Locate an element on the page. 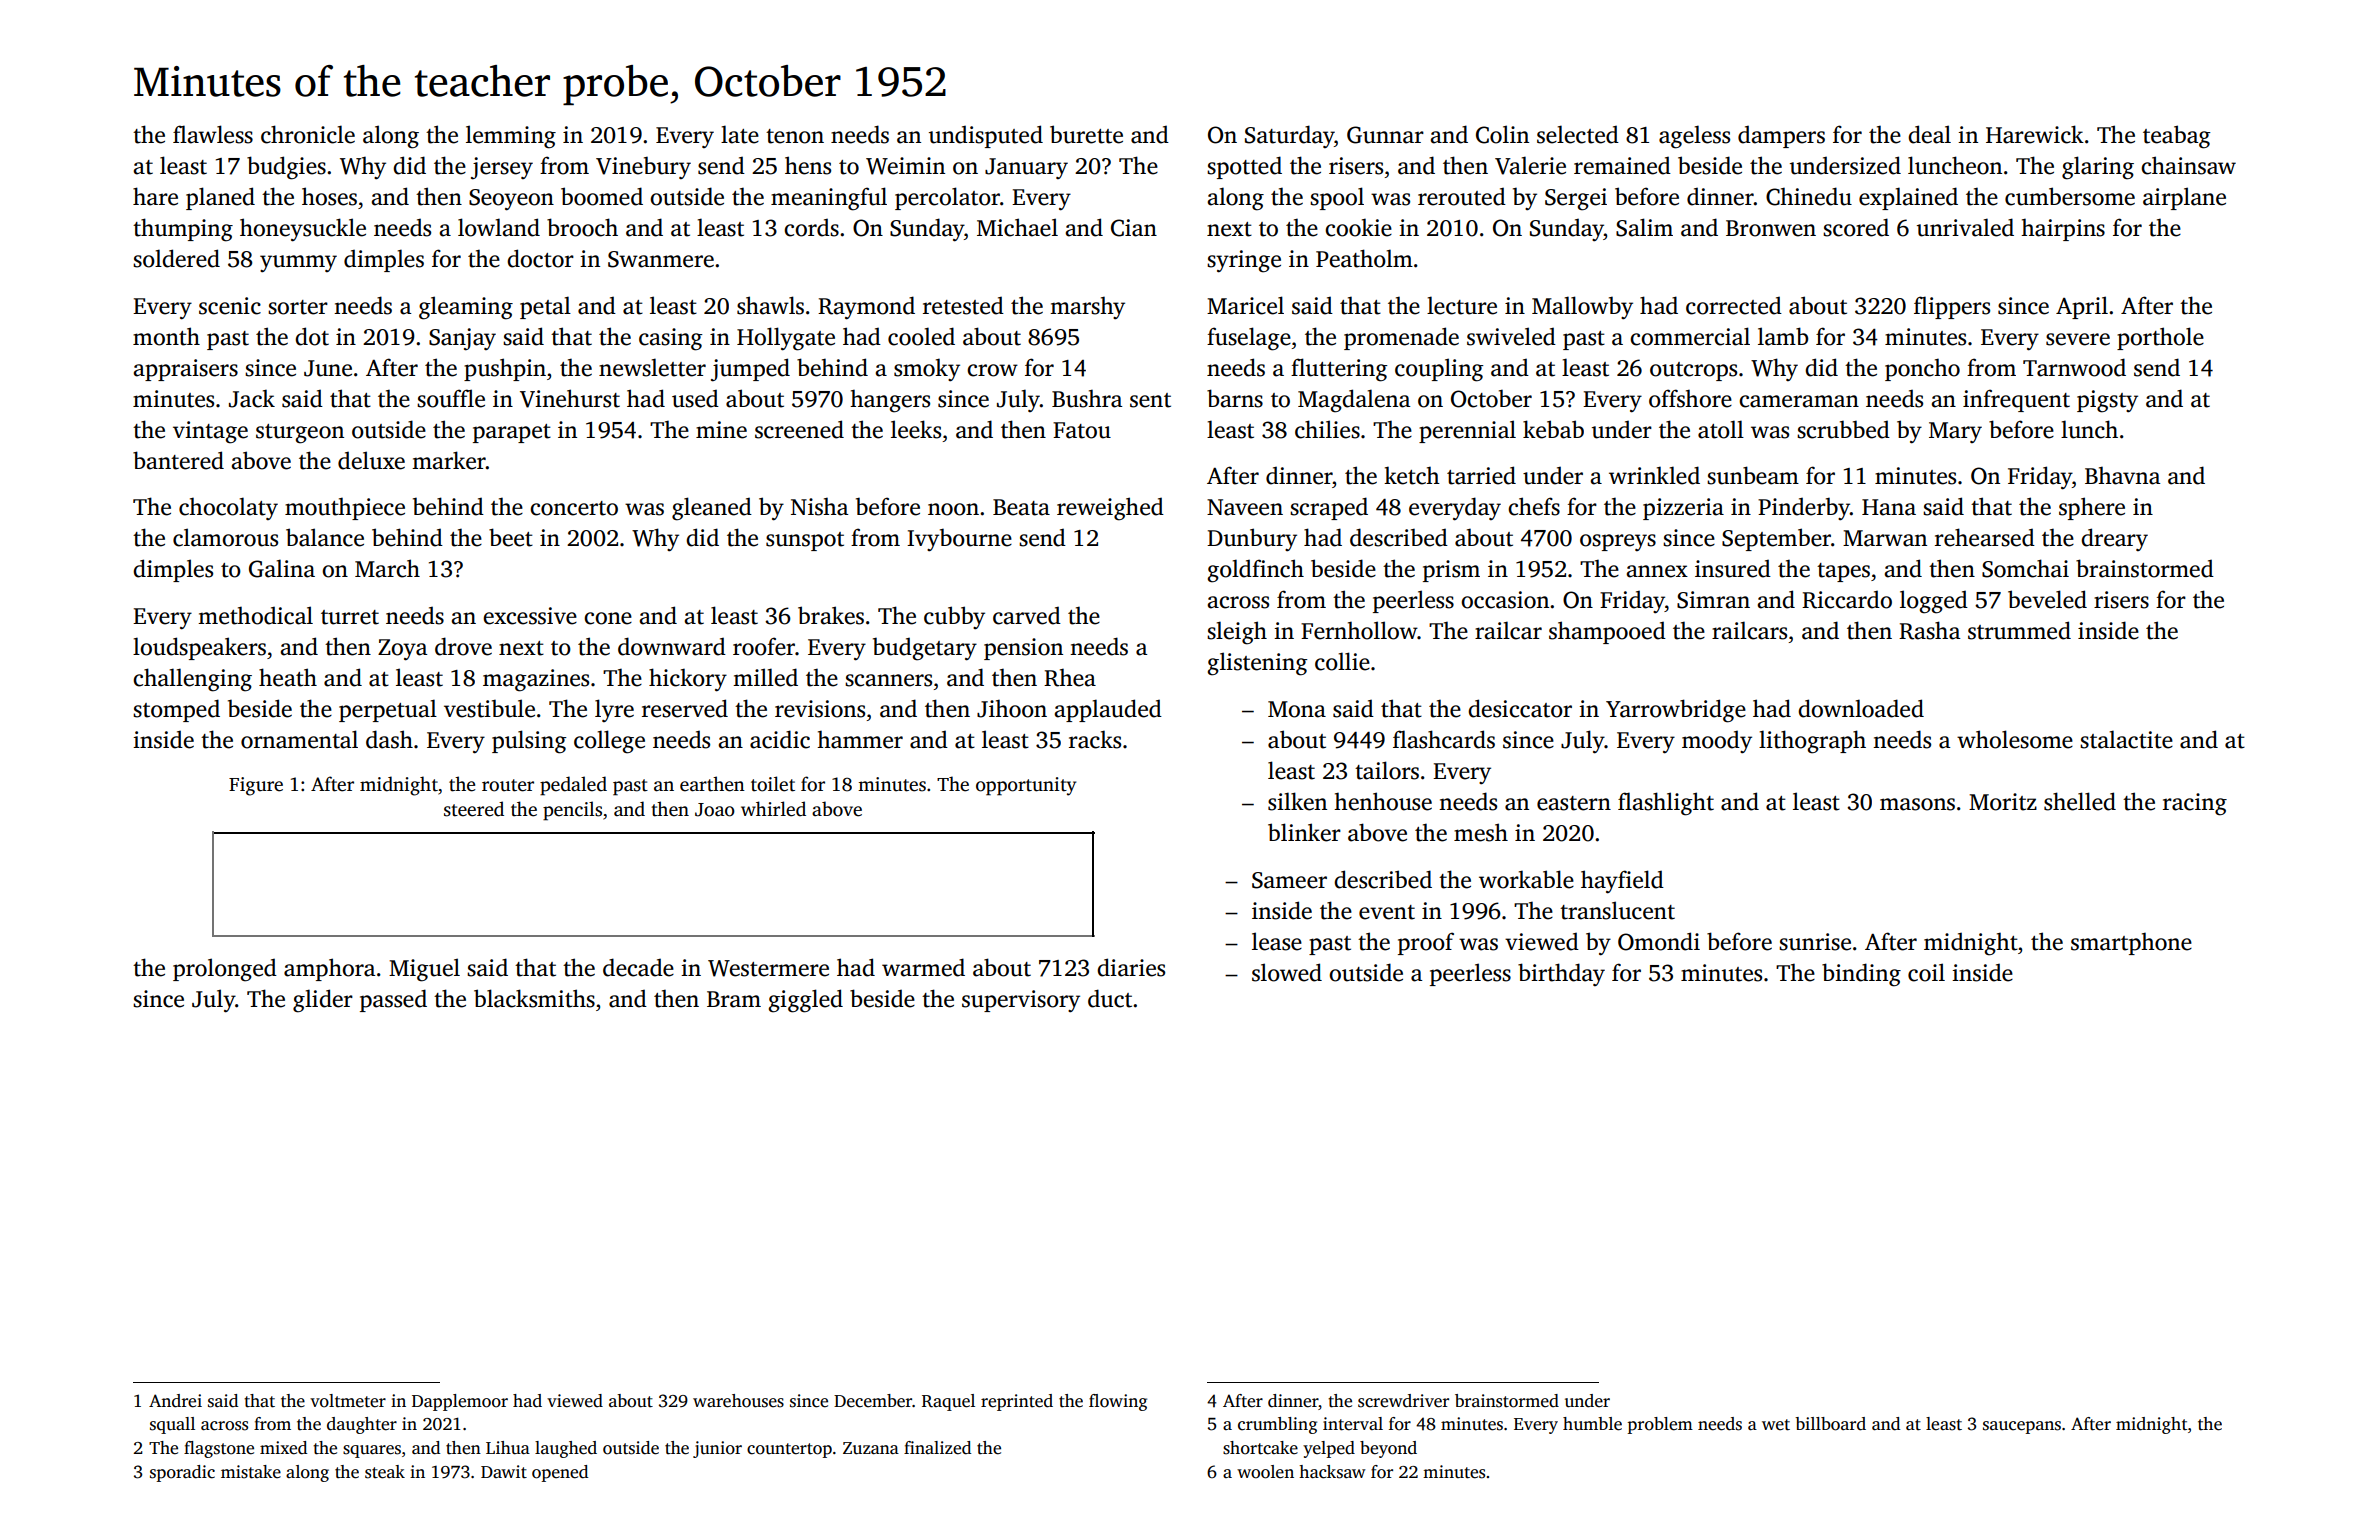 The width and height of the document is (2380, 1540). Seoyeon is located at coordinates (511, 200).
